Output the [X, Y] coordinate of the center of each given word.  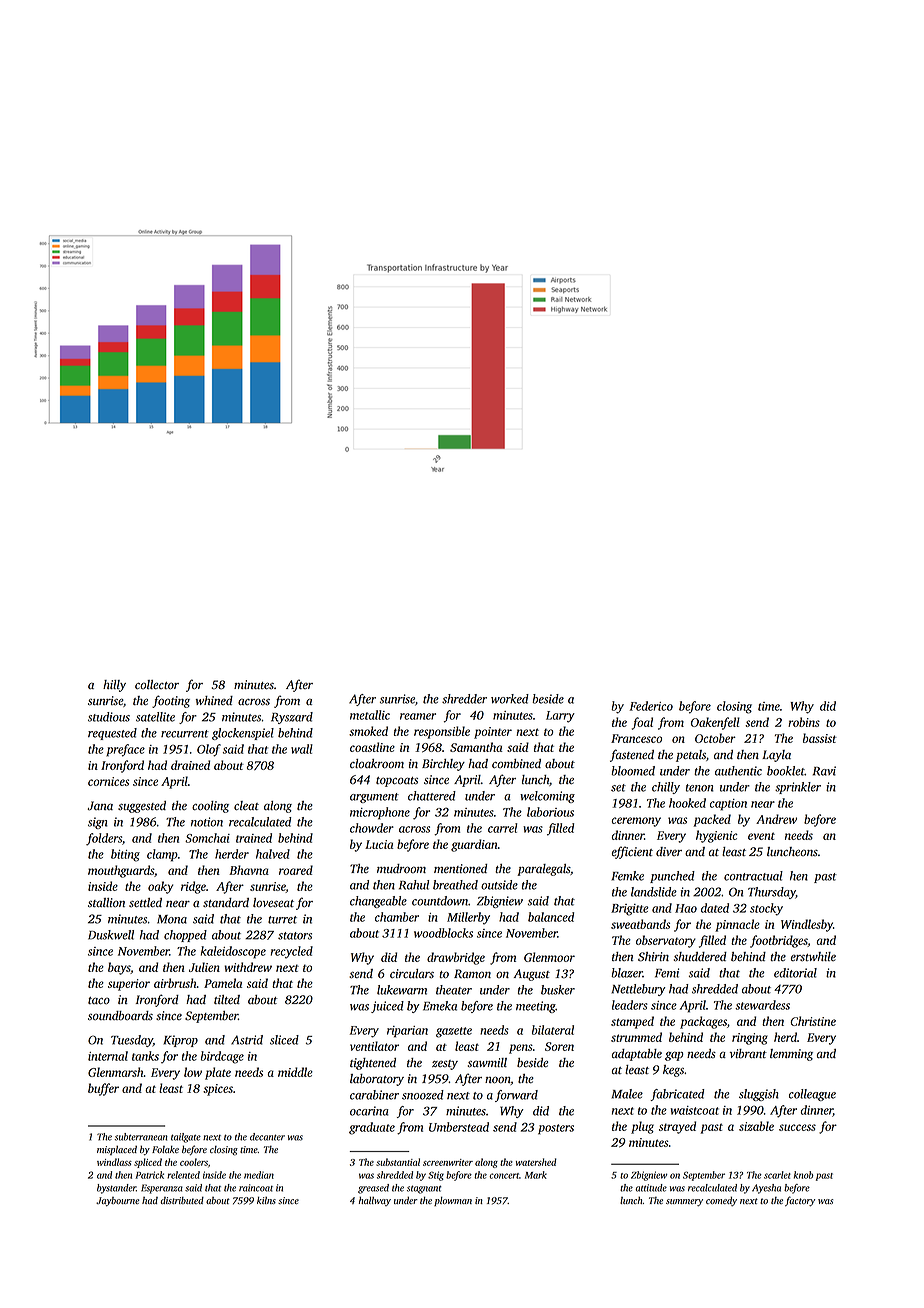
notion [207, 822]
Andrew [776, 819]
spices [218, 1090]
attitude [651, 1188]
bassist [820, 738]
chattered [432, 796]
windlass [114, 1162]
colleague [812, 1095]
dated [715, 908]
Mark [536, 1175]
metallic [370, 715]
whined [214, 700]
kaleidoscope [233, 952]
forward [516, 1096]
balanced [551, 917]
